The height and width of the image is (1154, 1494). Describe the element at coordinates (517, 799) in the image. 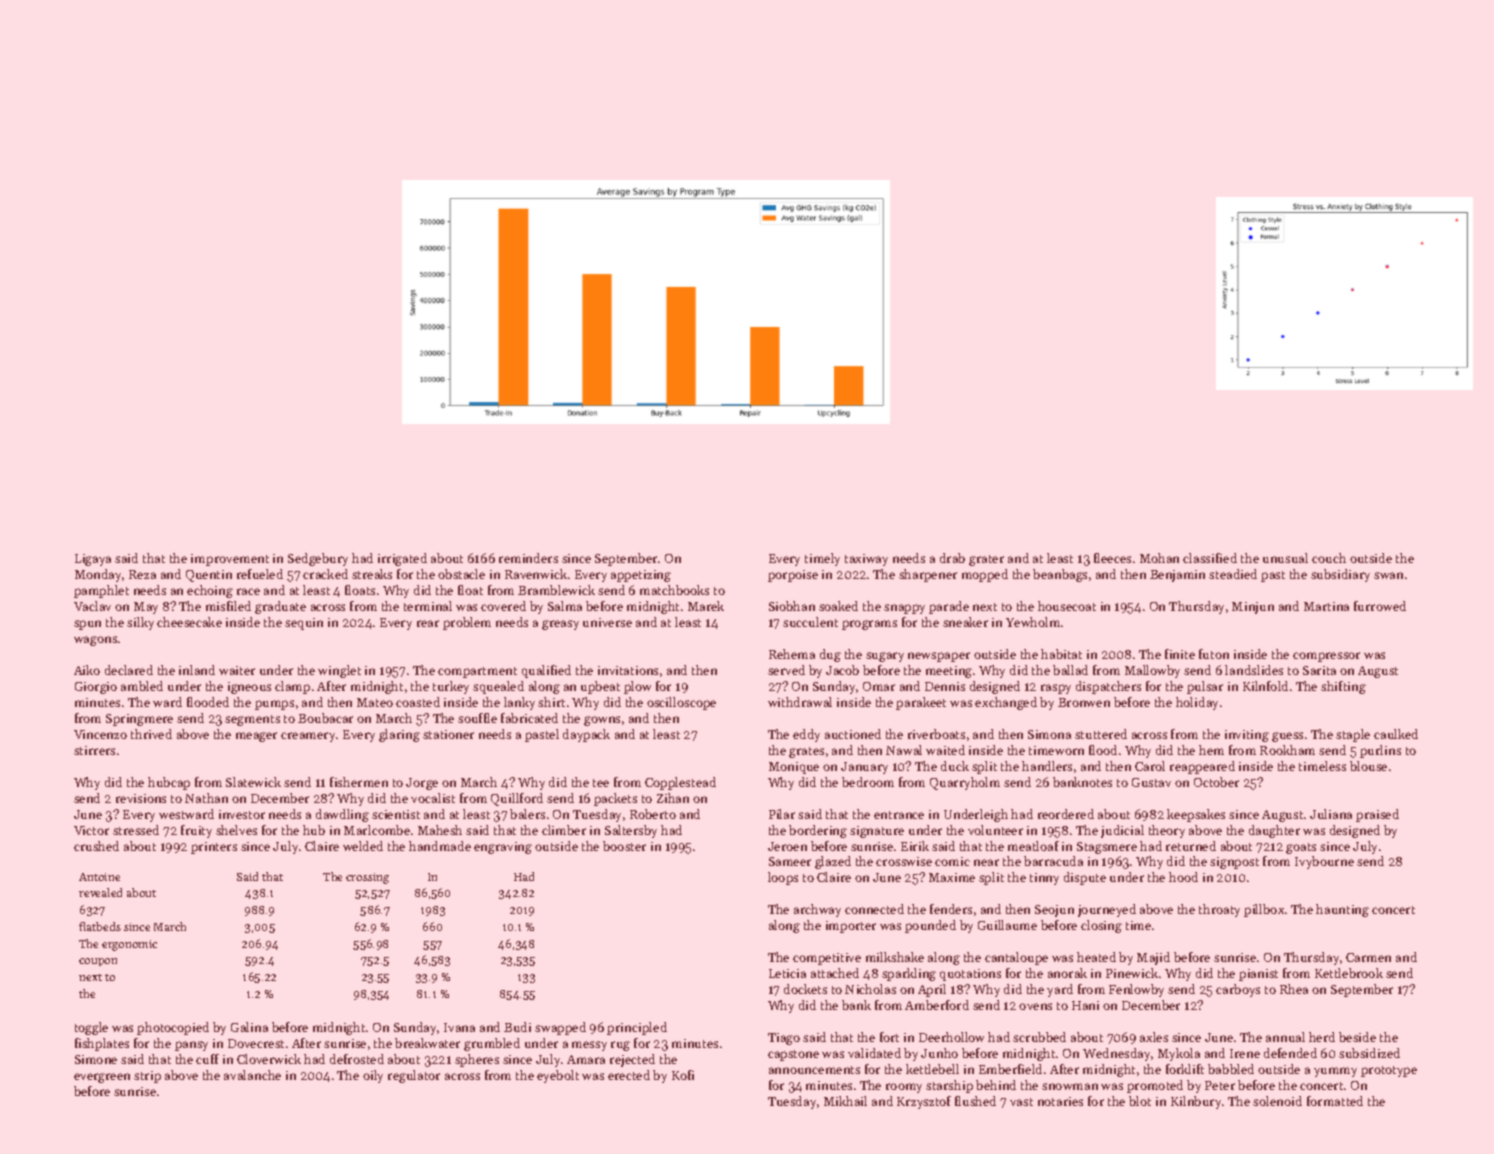

I see `Quillford` at that location.
